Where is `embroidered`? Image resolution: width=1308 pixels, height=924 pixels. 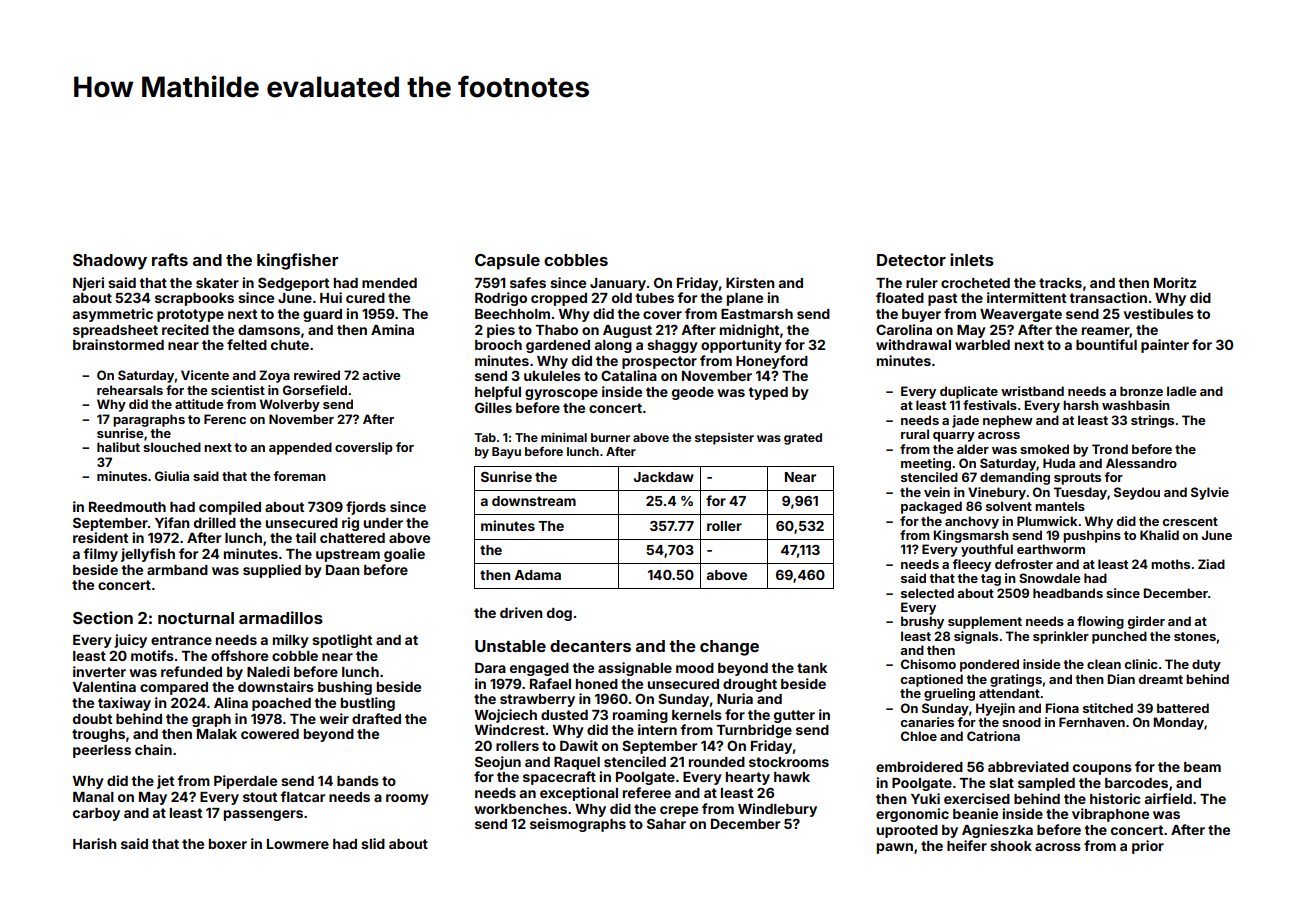 embroidered is located at coordinates (919, 766).
